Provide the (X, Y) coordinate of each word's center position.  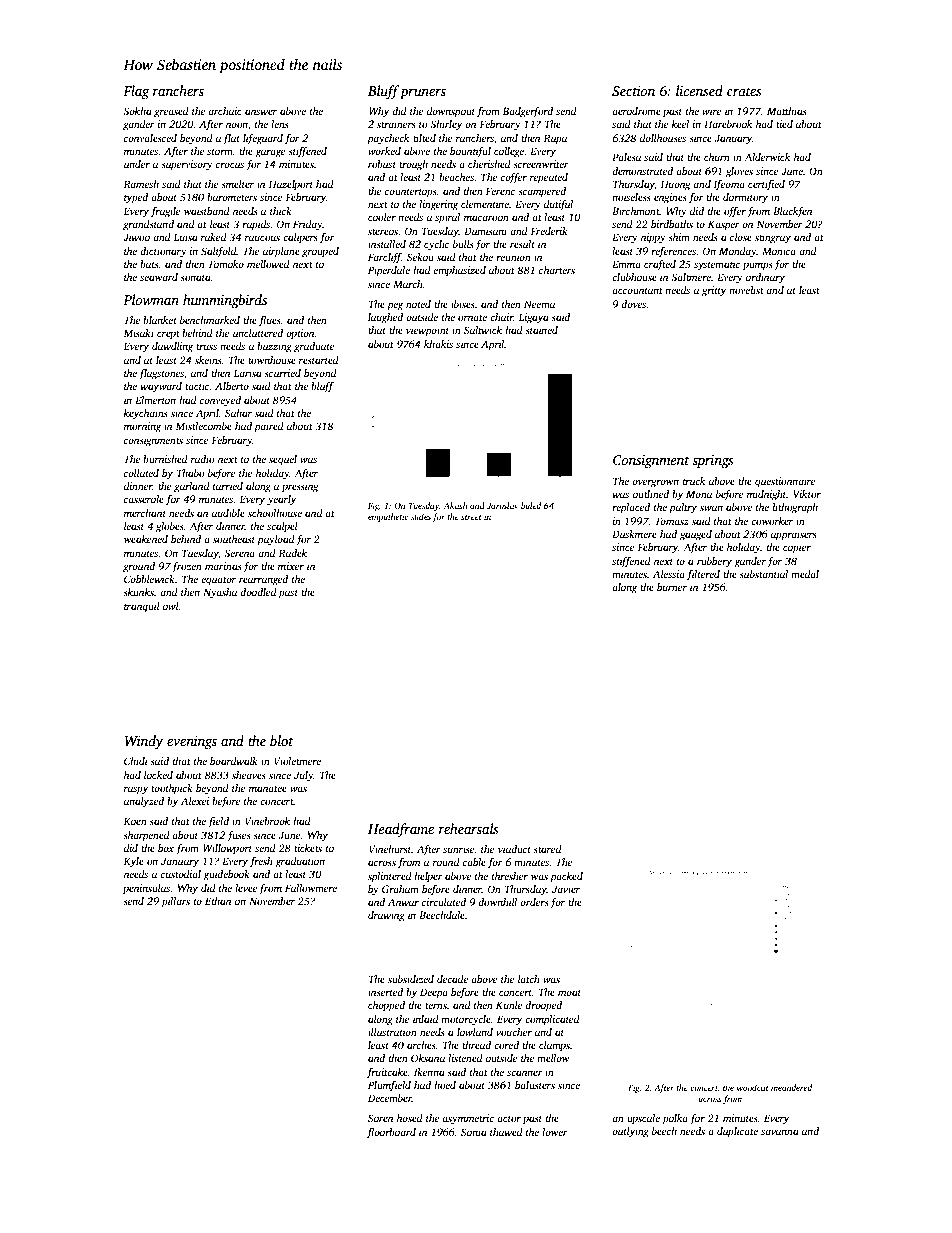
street (471, 517)
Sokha (137, 111)
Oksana (428, 1058)
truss (206, 347)
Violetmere (297, 761)
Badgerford (527, 112)
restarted (319, 360)
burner (672, 587)
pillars (175, 902)
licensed (699, 90)
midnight (767, 495)
